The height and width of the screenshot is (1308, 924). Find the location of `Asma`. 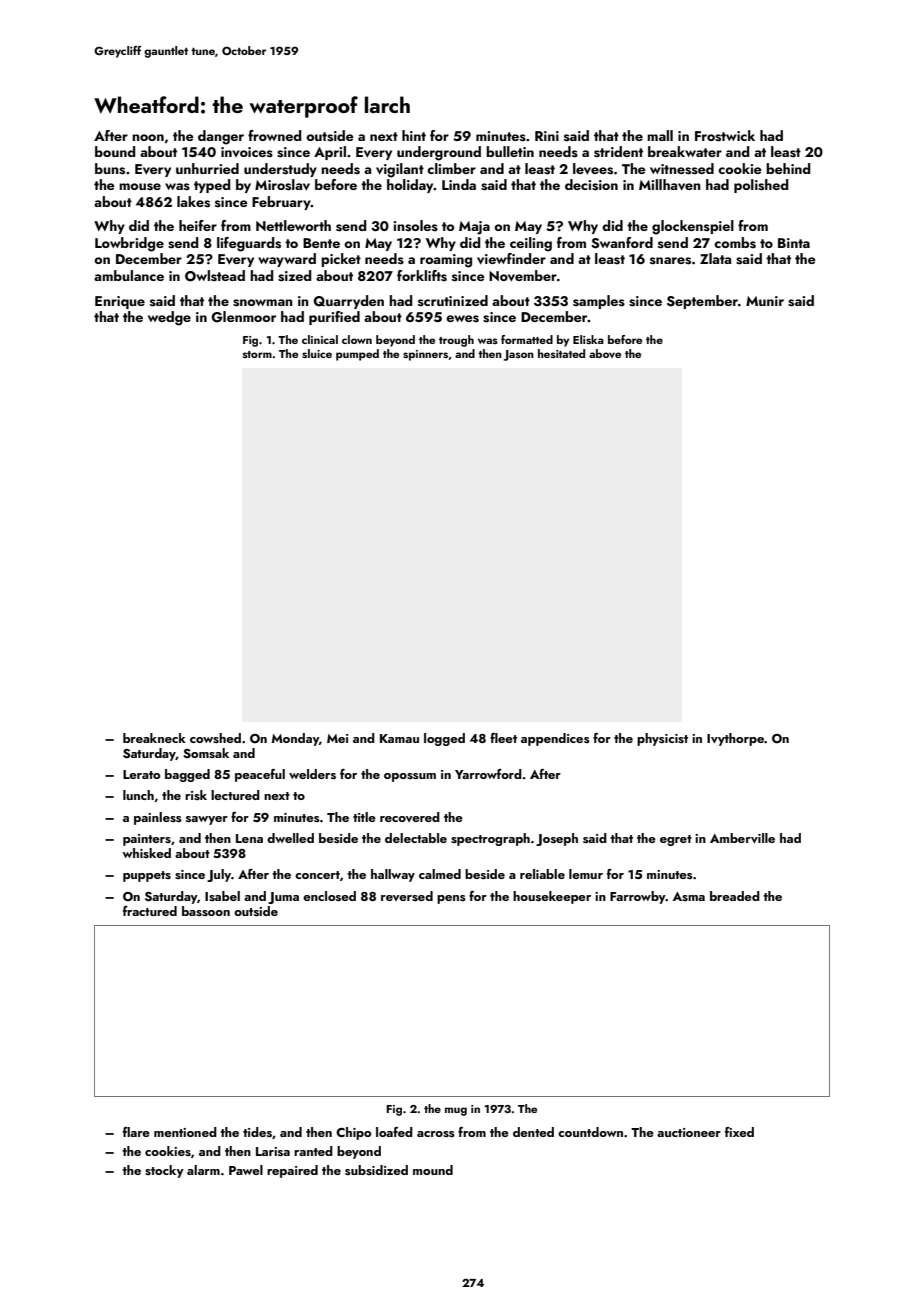

Asma is located at coordinates (689, 896).
